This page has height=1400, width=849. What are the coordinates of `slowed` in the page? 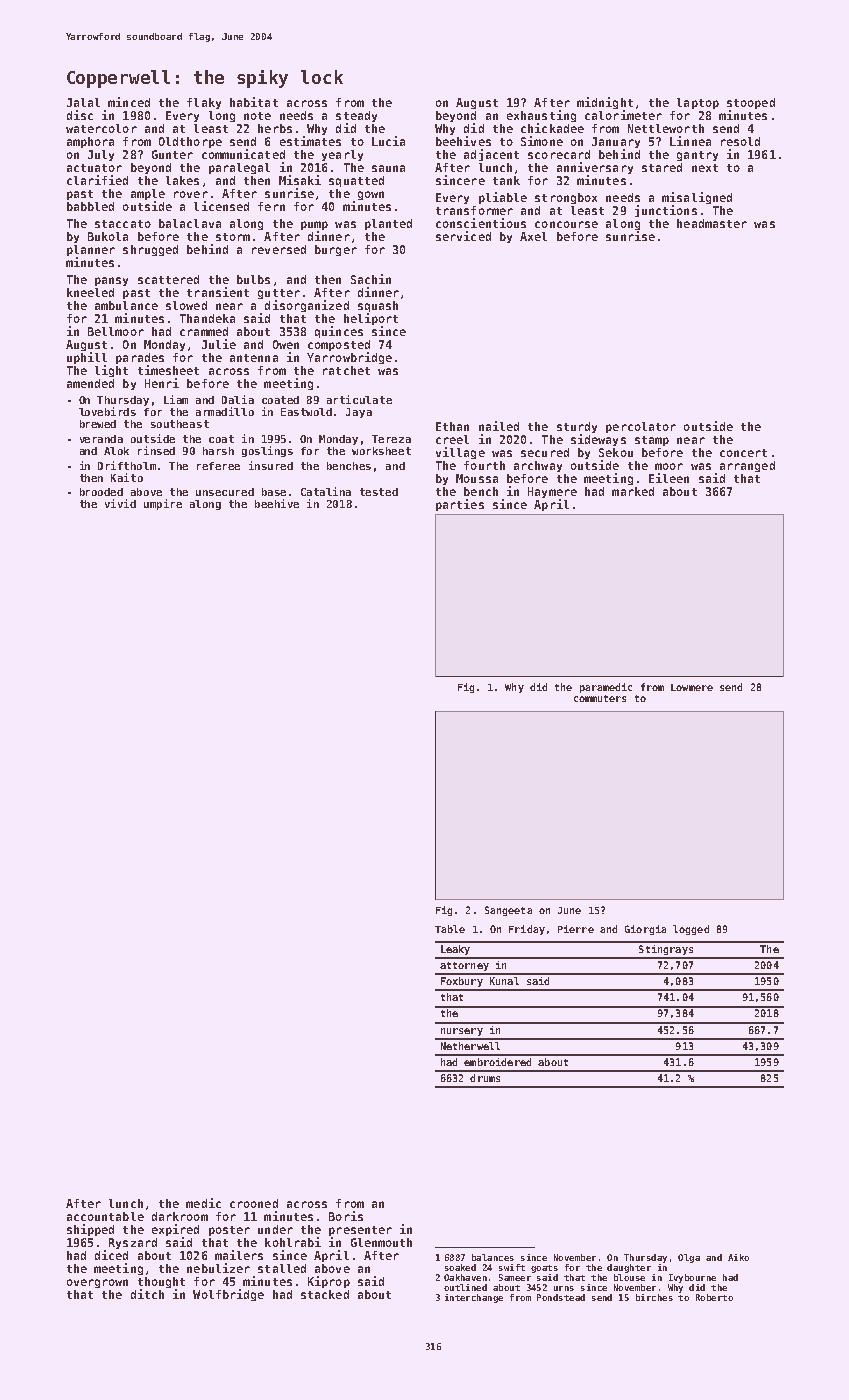 It's located at (186, 305).
